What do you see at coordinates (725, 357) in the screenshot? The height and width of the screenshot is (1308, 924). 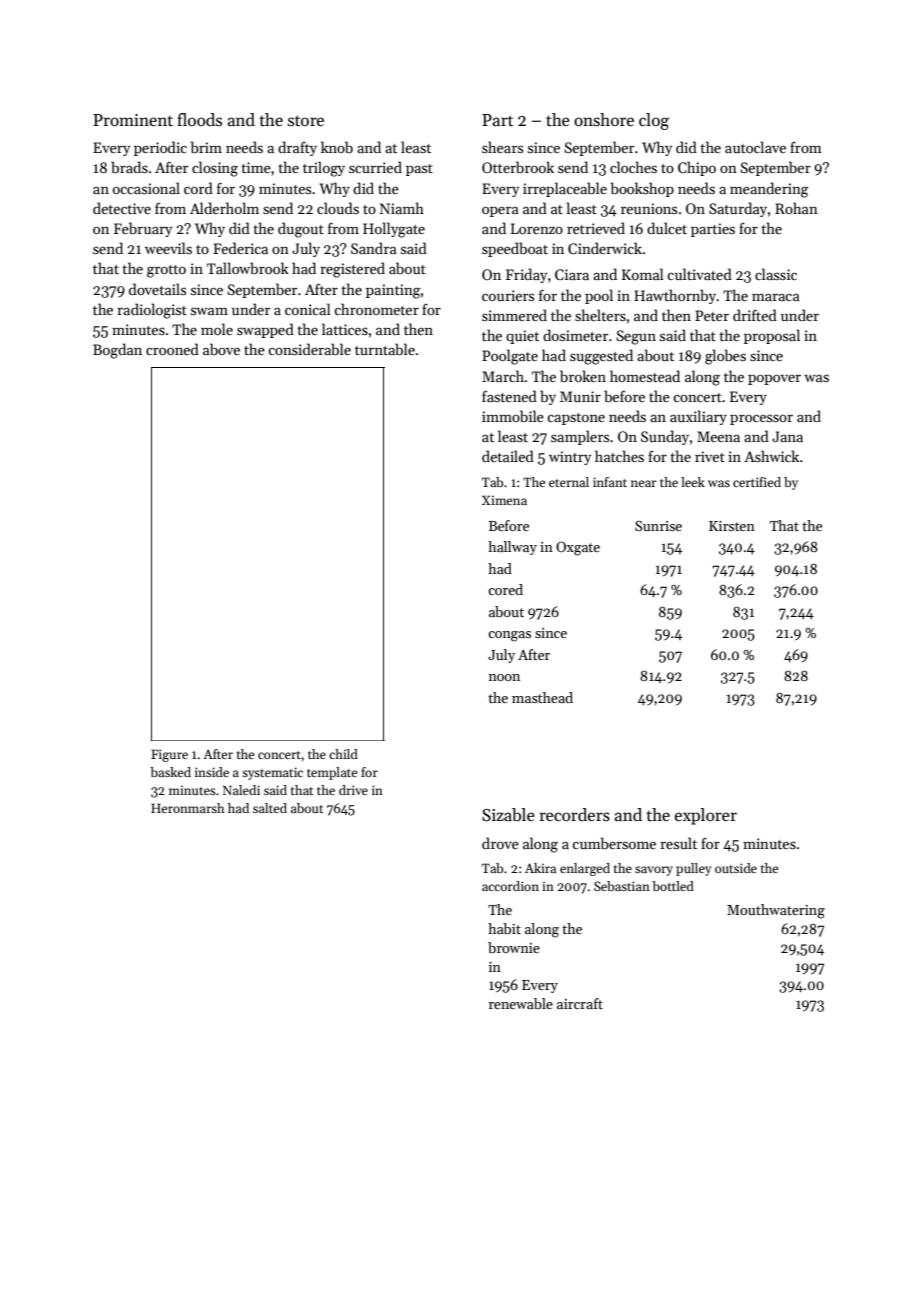 I see `globes` at bounding box center [725, 357].
